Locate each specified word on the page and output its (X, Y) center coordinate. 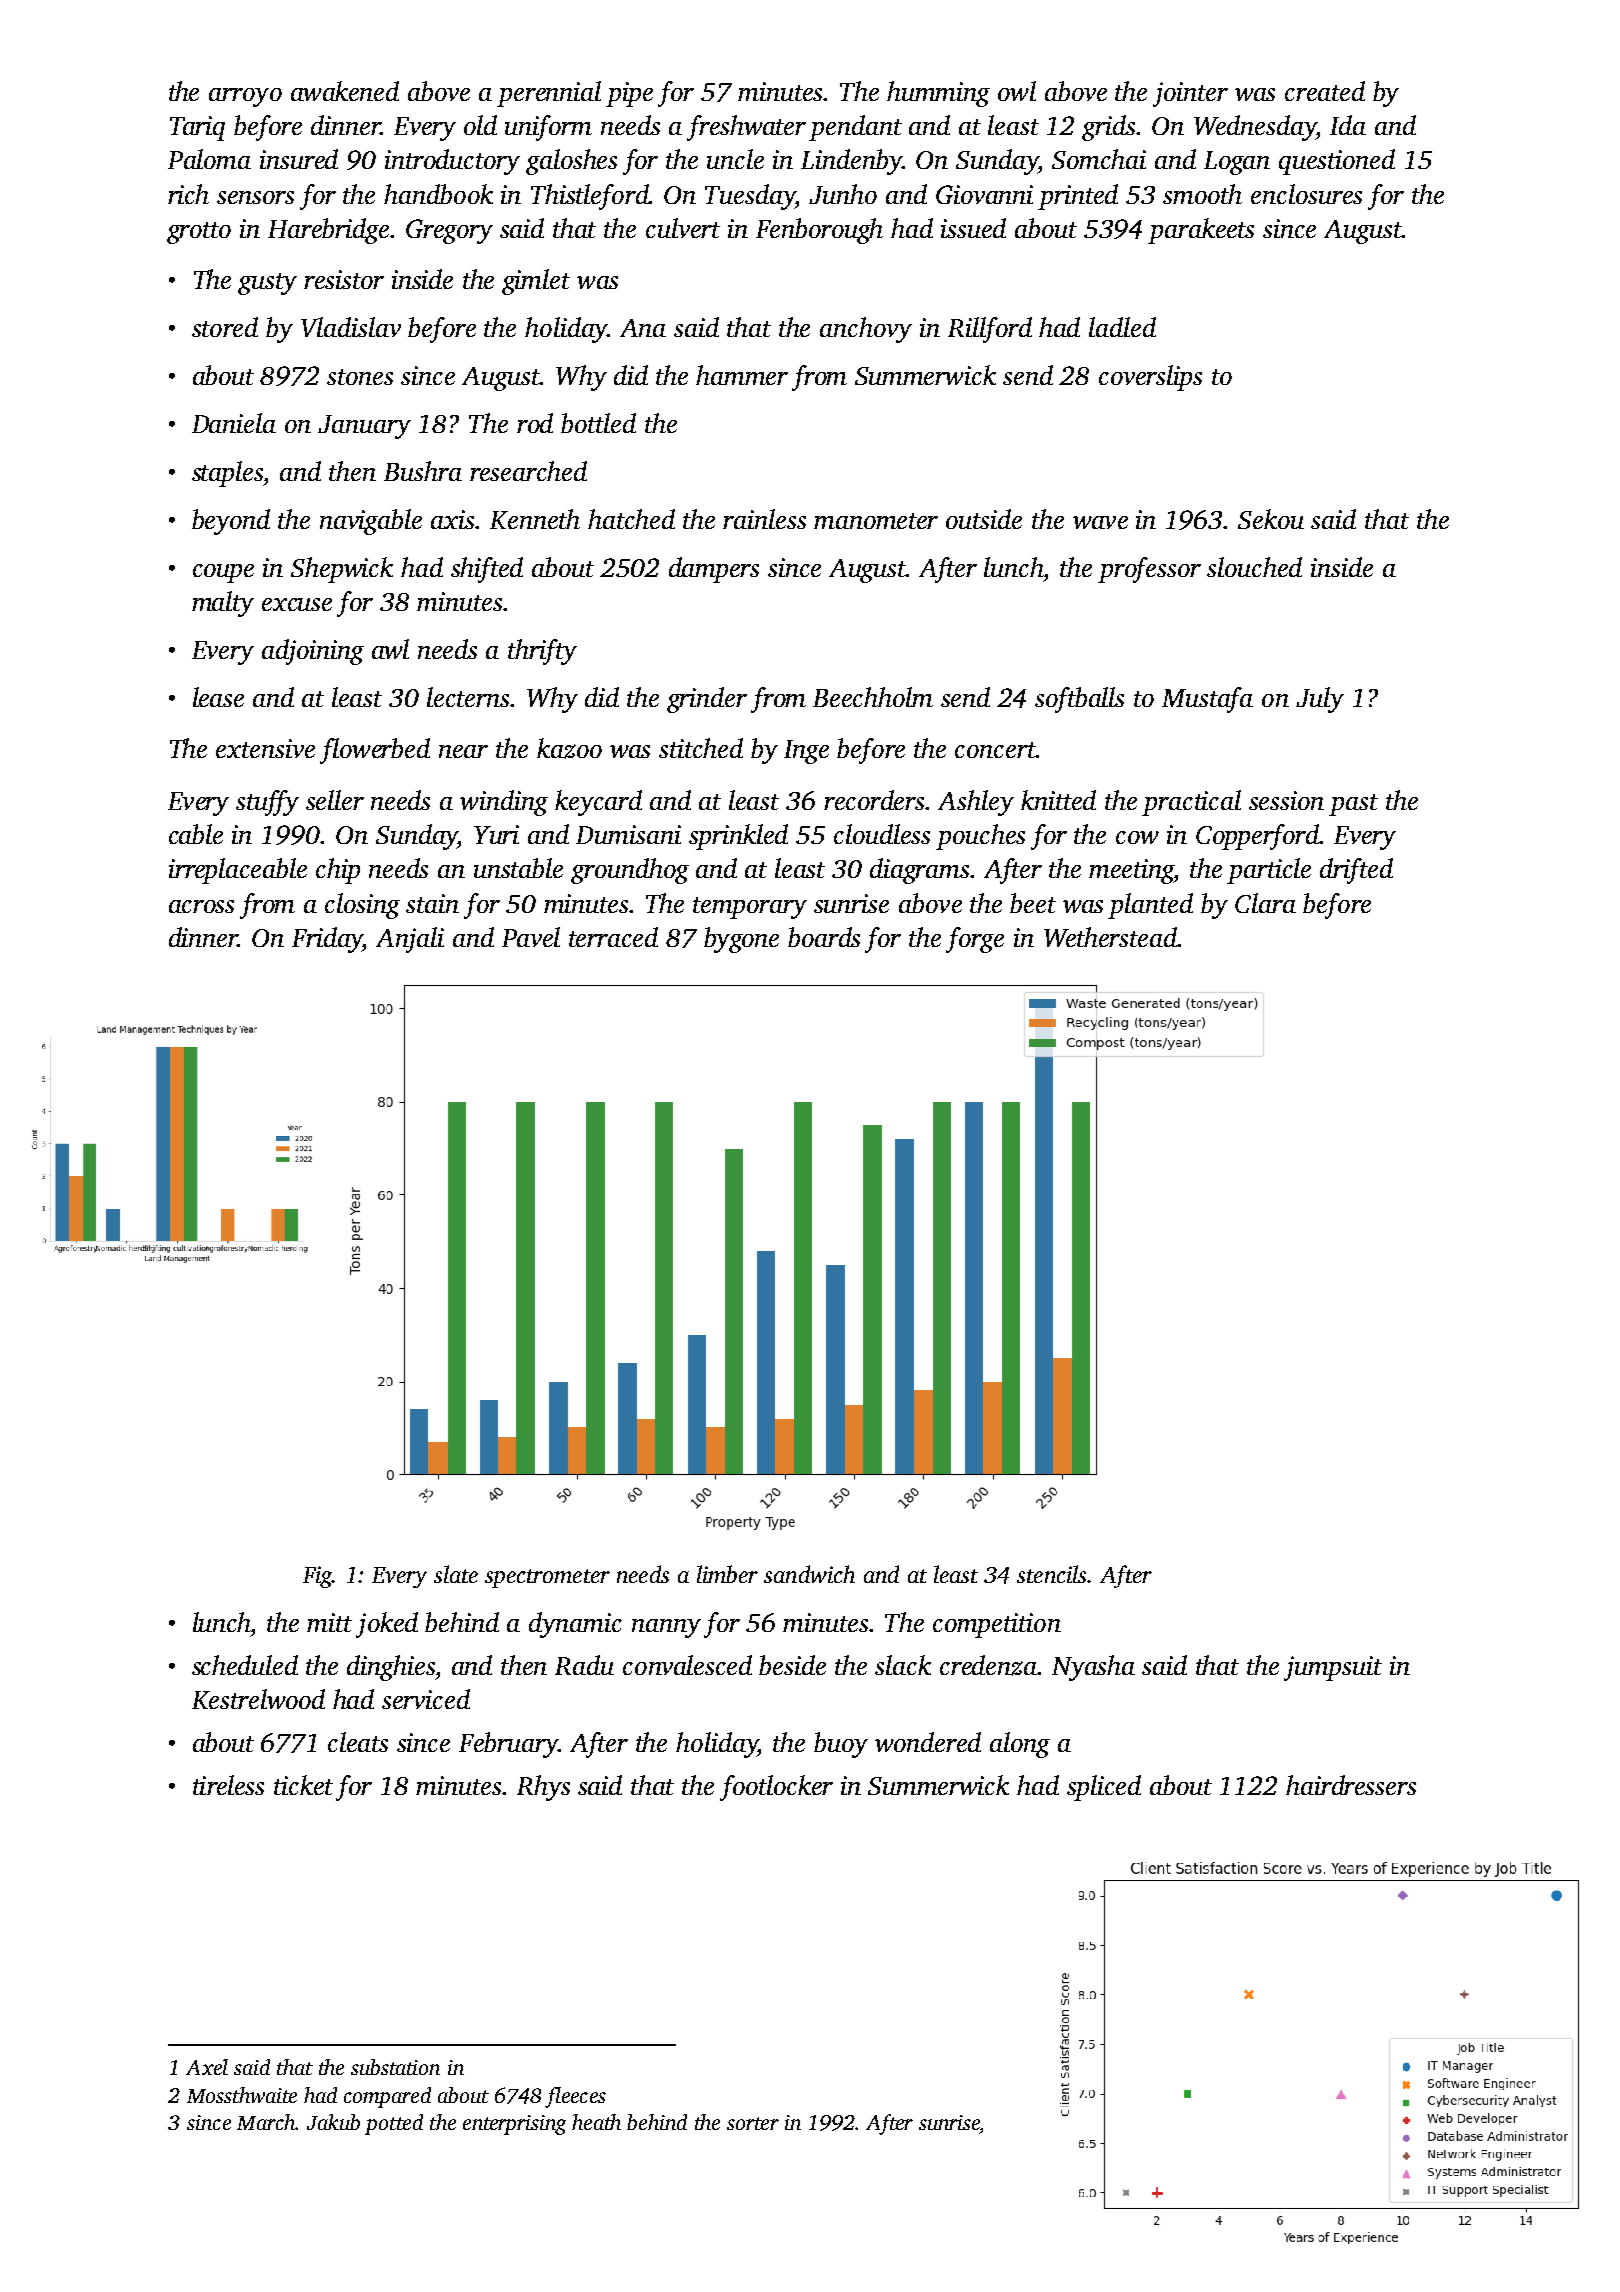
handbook (438, 194)
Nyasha (1093, 1668)
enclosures (1306, 194)
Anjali (410, 940)
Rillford (990, 330)
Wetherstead (1110, 937)
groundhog (630, 871)
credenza (989, 1665)
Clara (1265, 903)
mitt (329, 1622)
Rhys (543, 1788)
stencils (1052, 1574)
